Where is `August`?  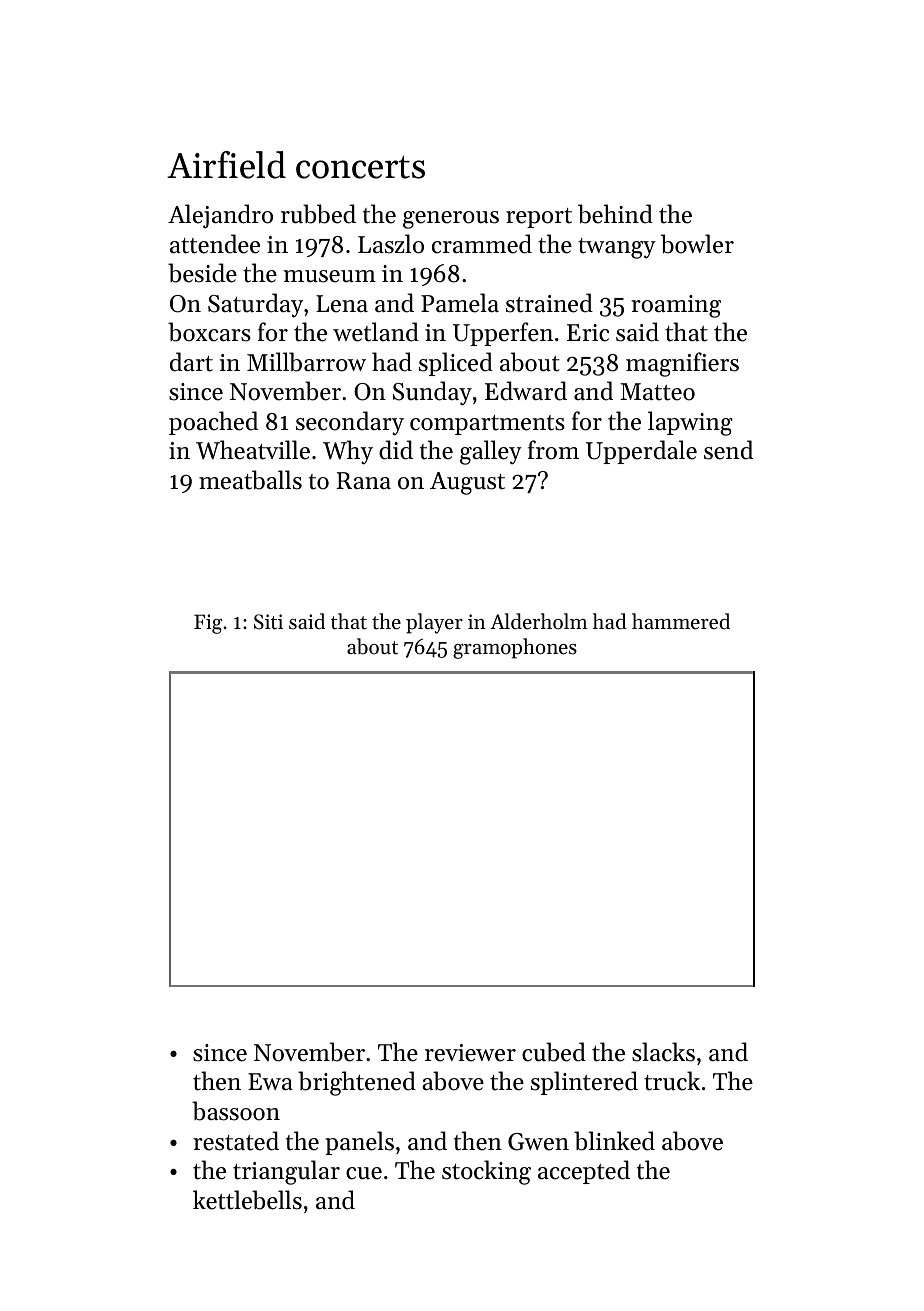 August is located at coordinates (467, 483).
